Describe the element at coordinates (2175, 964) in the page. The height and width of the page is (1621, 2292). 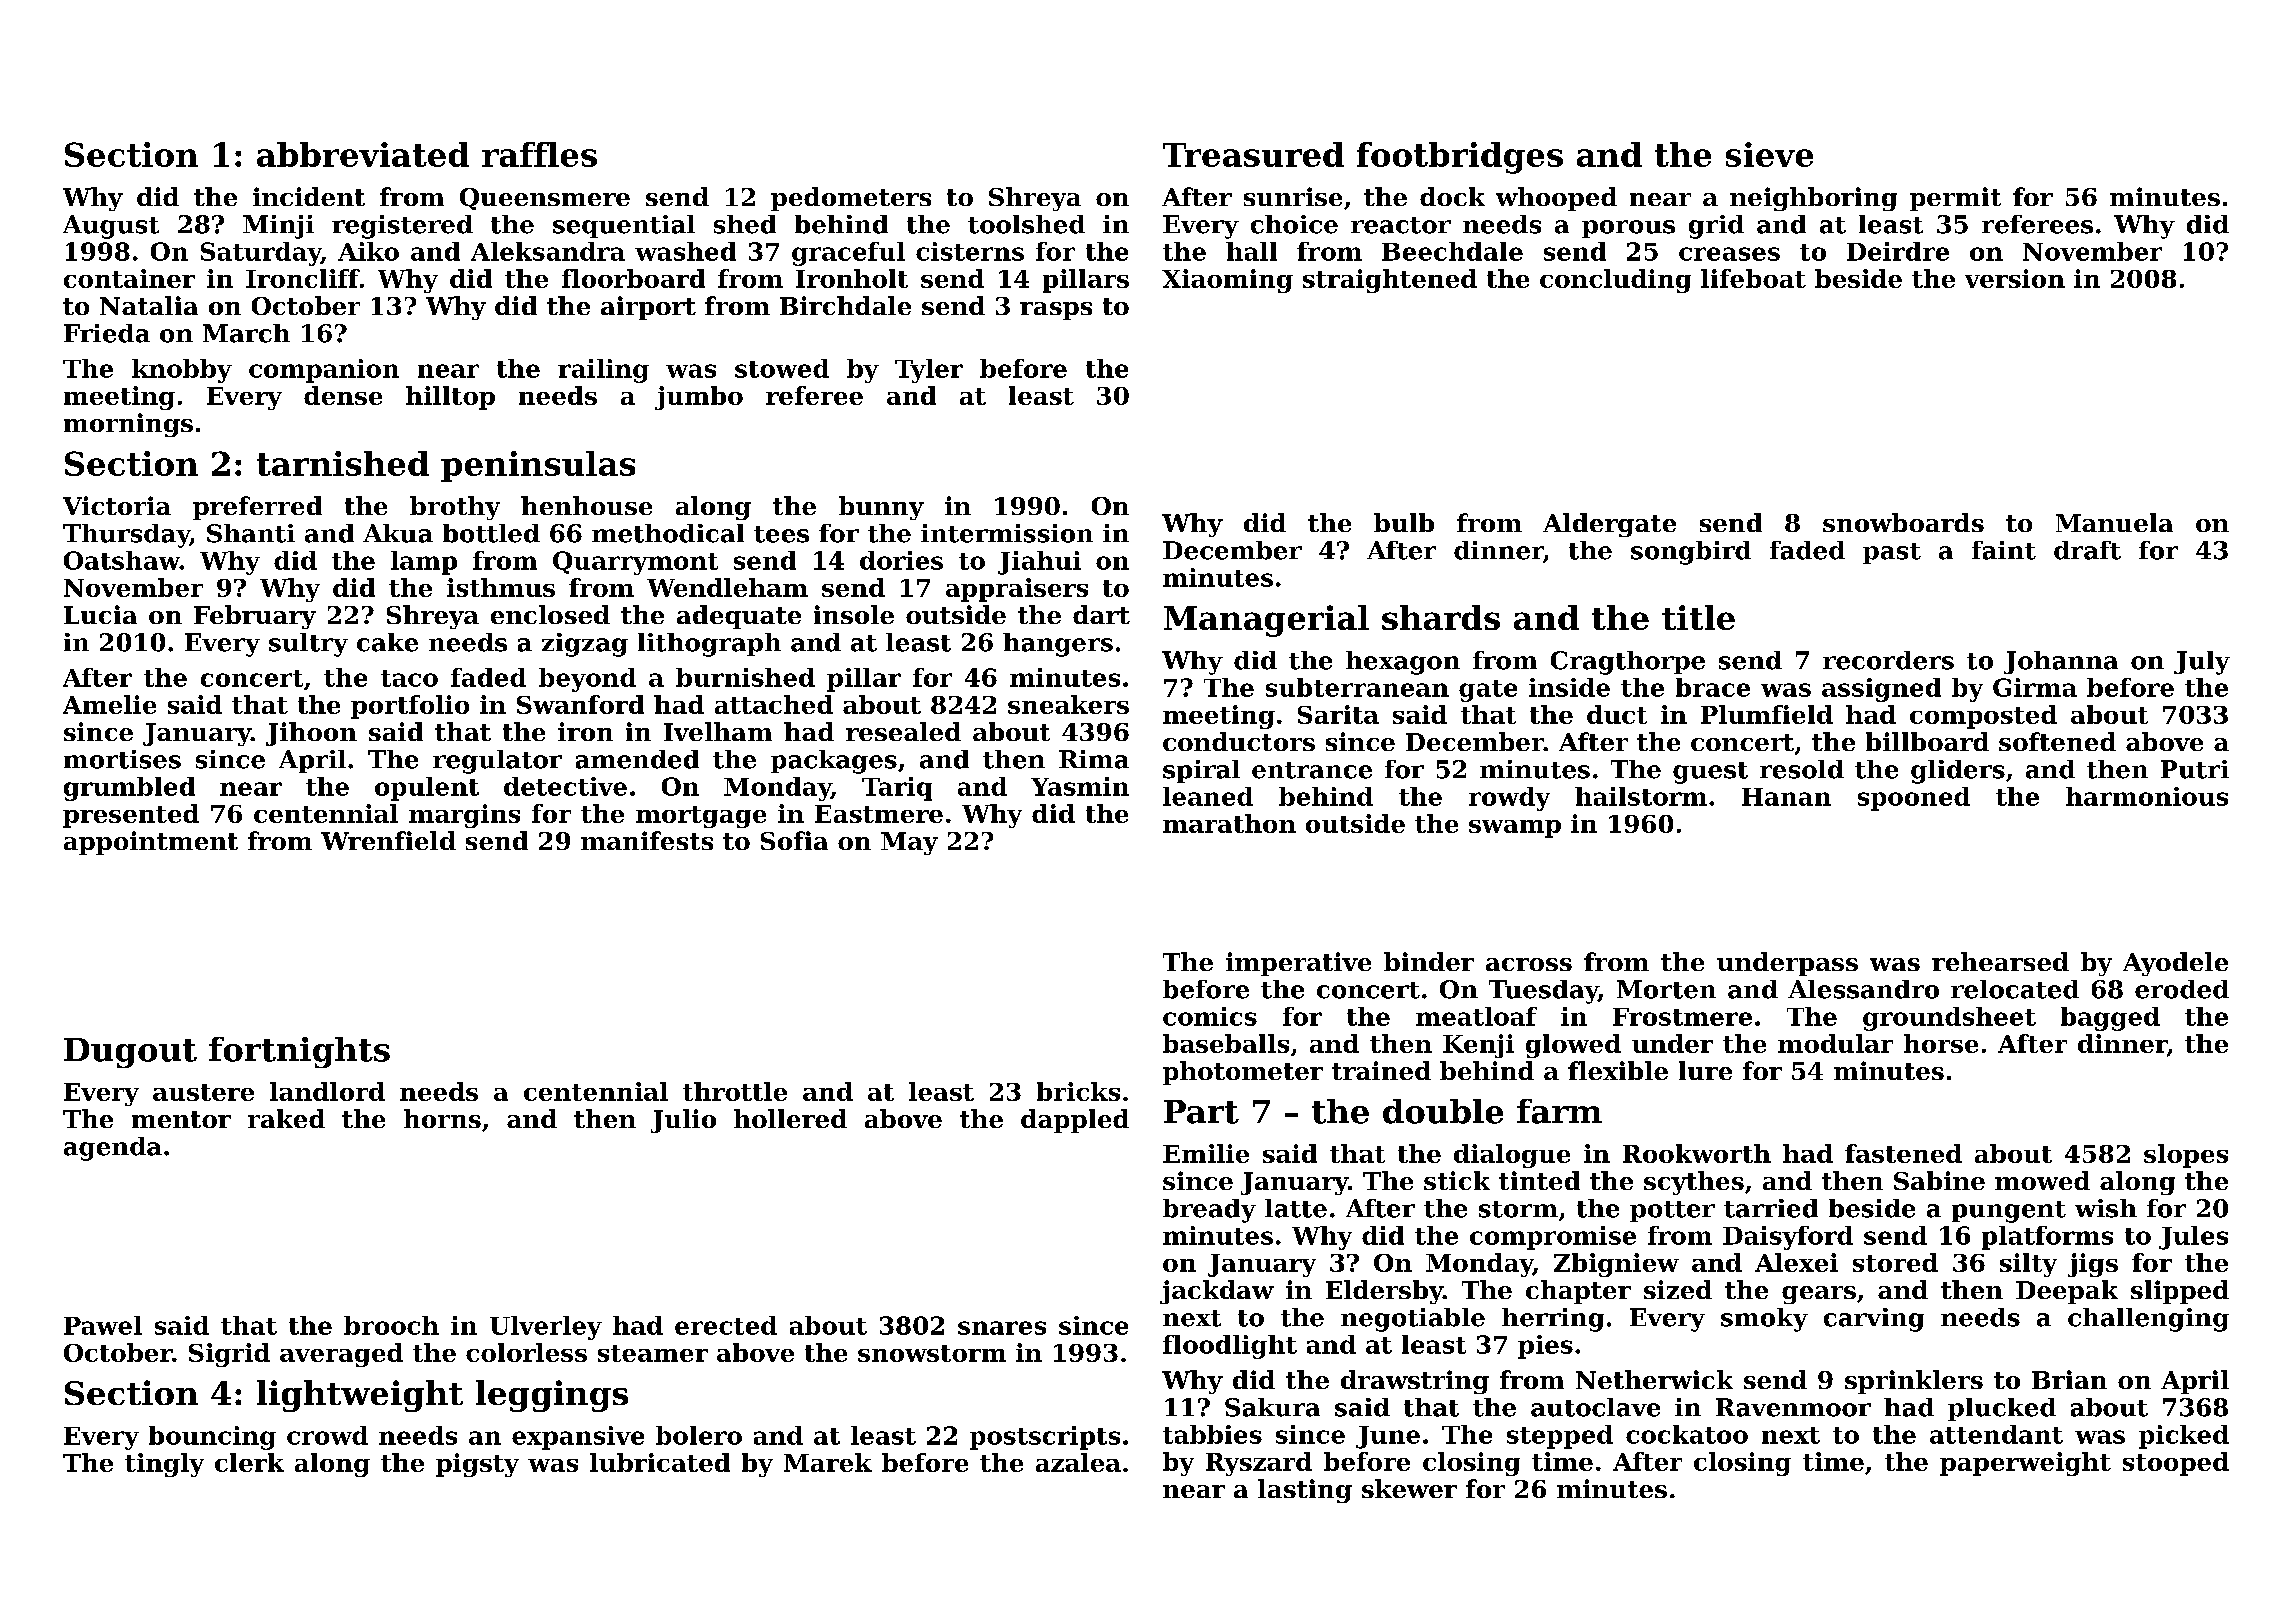
I see `Ayodele` at that location.
